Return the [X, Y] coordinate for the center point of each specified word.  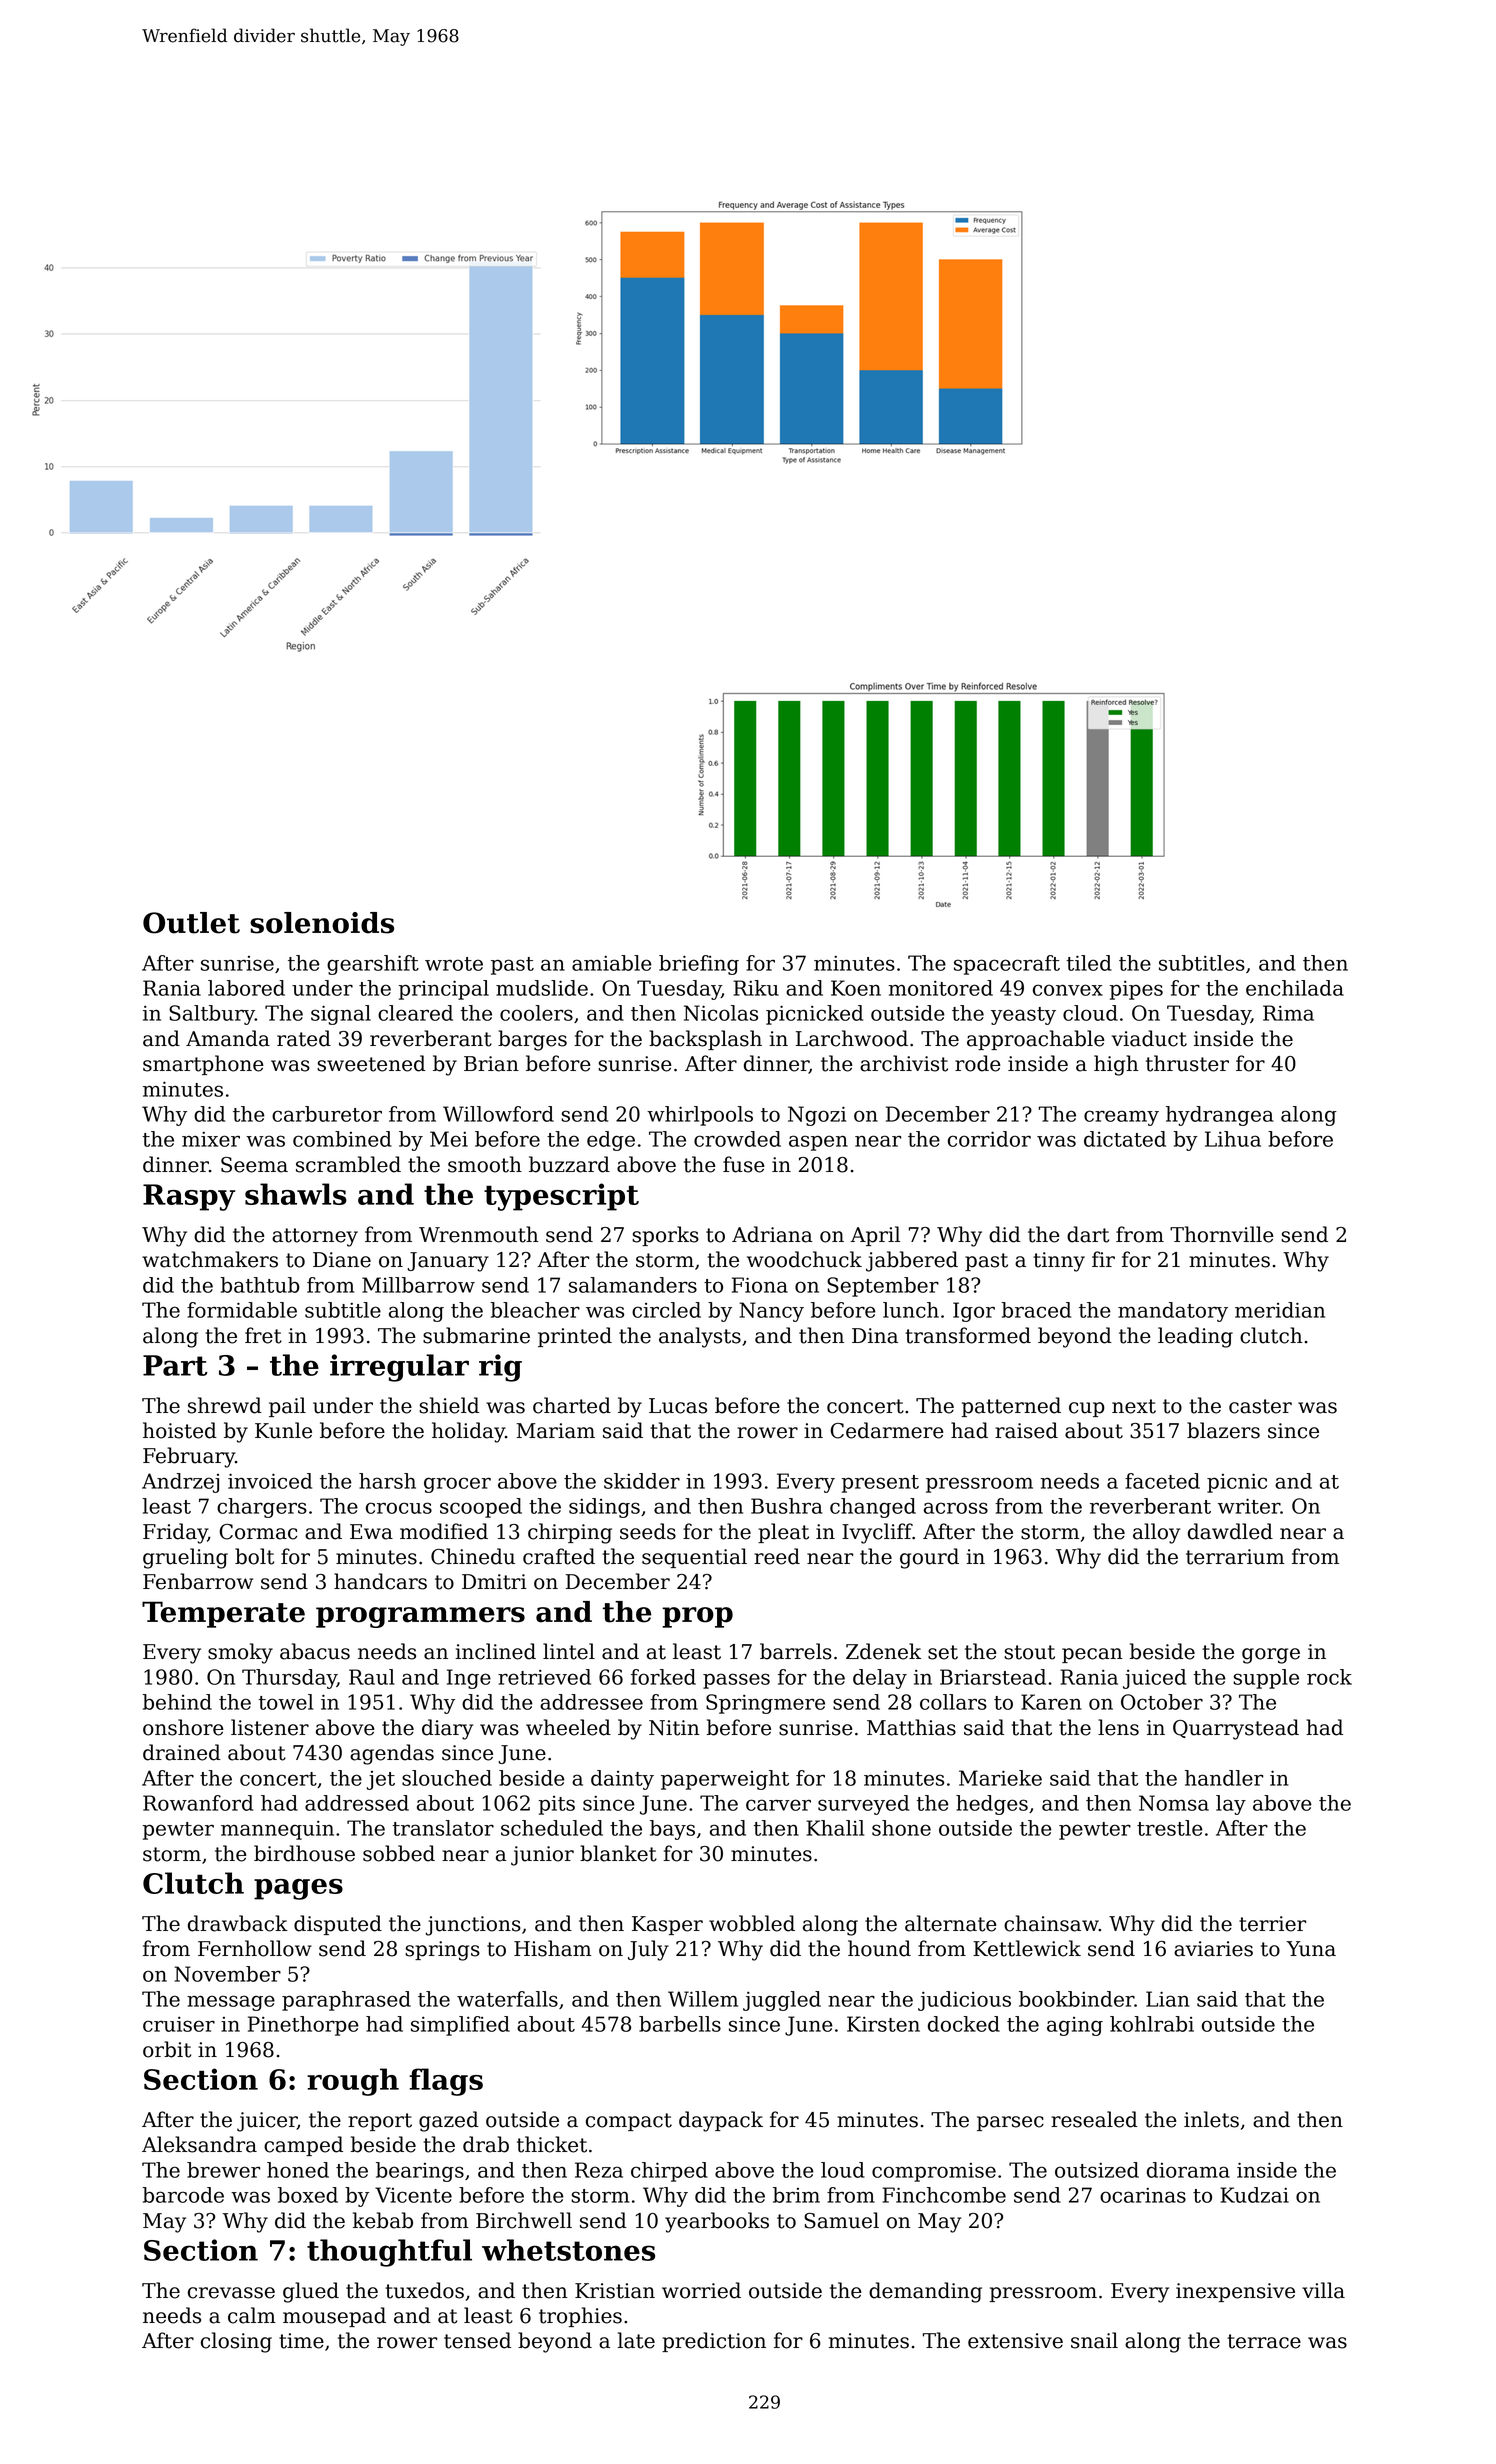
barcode [183, 2195]
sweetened [371, 1063]
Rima [1288, 1013]
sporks [665, 1236]
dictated [1125, 1139]
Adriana [772, 1234]
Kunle [283, 1430]
